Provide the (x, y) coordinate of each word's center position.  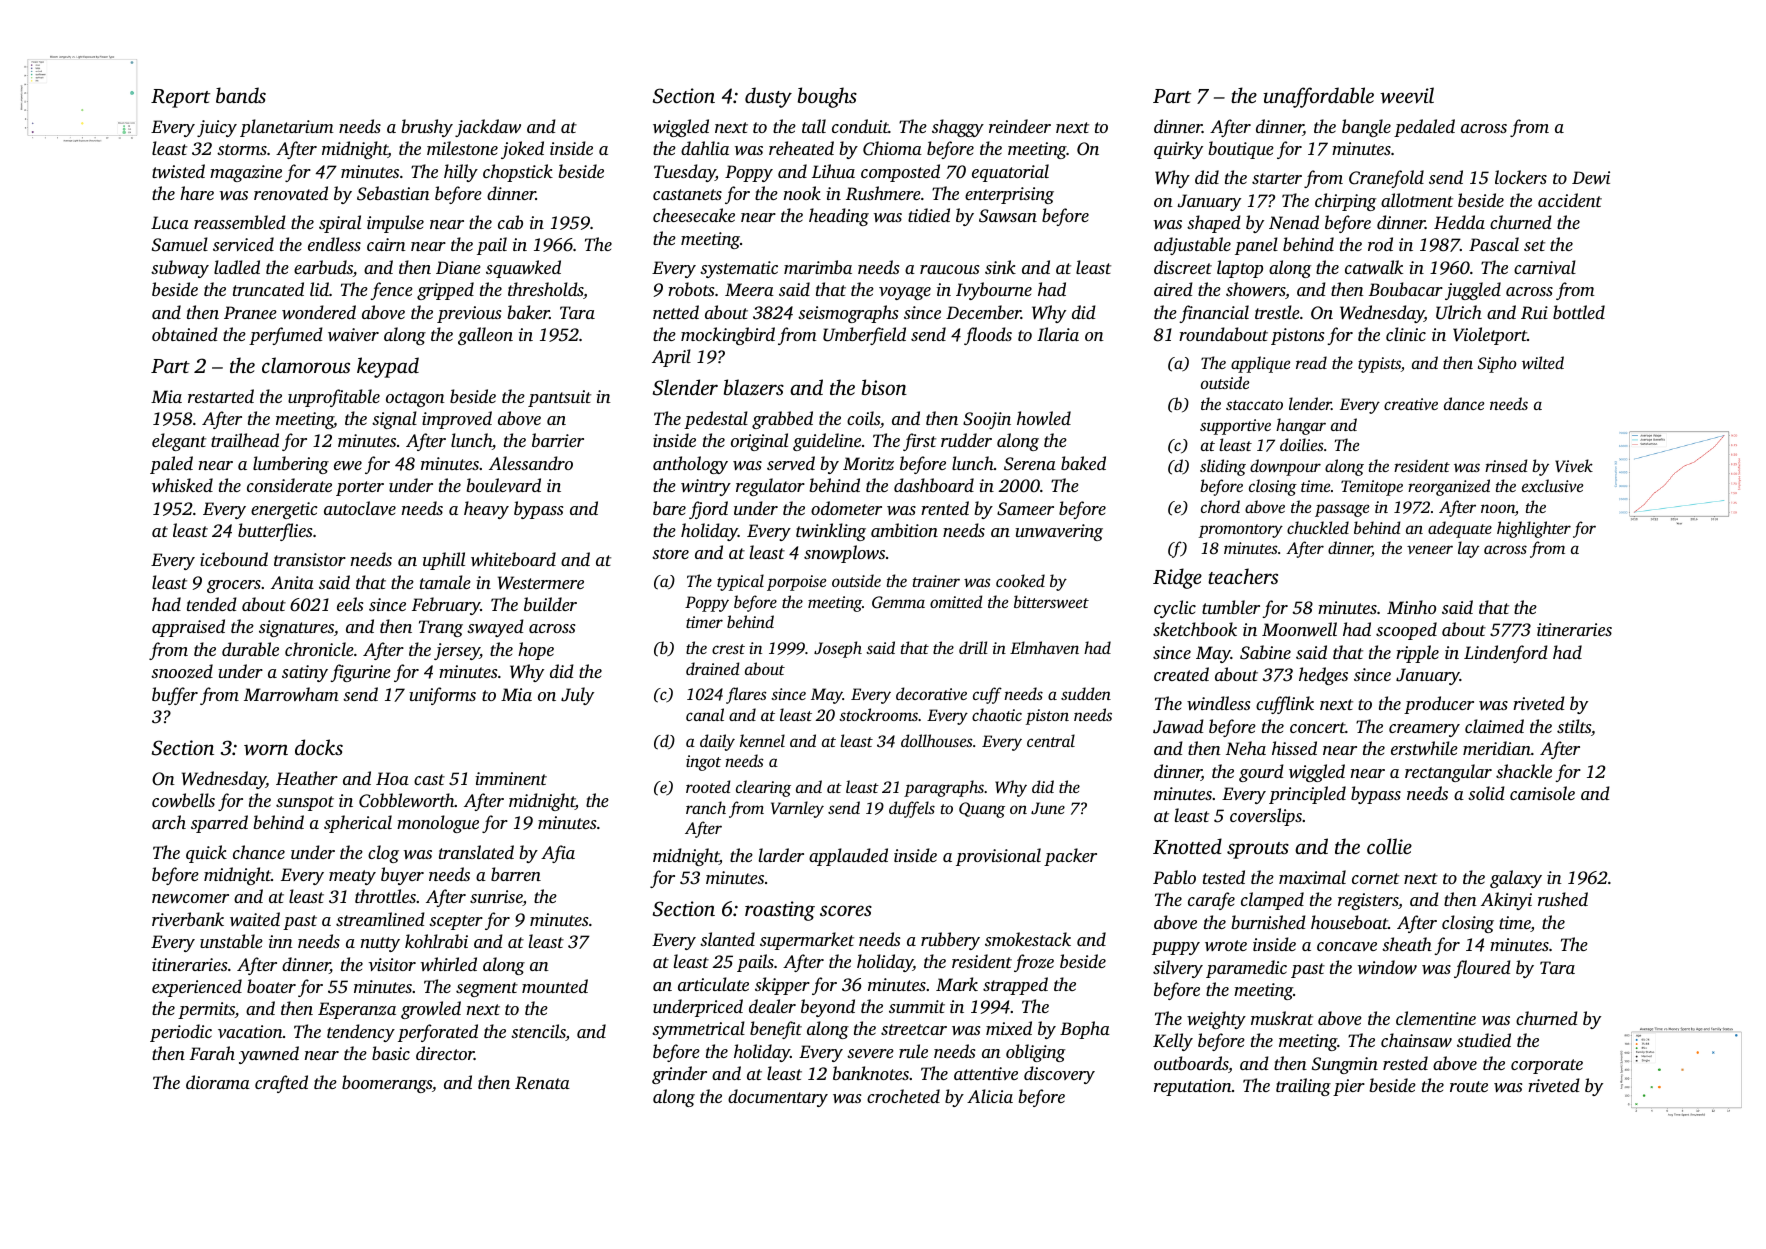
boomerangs (387, 1084)
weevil (1407, 95)
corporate (1547, 1066)
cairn (386, 244)
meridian (1497, 748)
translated (476, 852)
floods (988, 336)
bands (241, 95)
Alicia (990, 1096)
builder (550, 604)
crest (728, 649)
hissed (1294, 748)
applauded (848, 857)
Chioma (892, 148)
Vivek (1574, 466)
